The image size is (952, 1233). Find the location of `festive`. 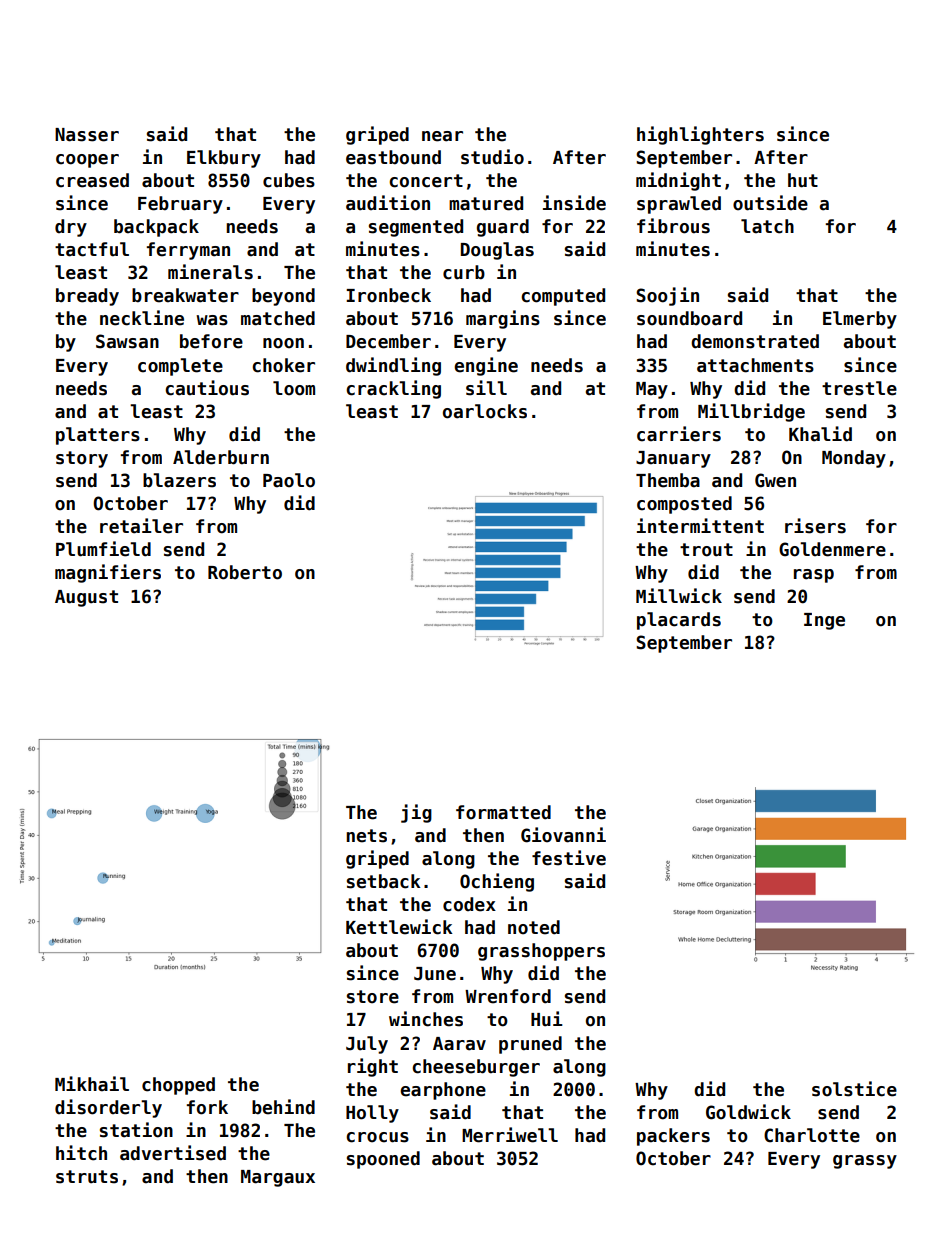

festive is located at coordinates (569, 858).
